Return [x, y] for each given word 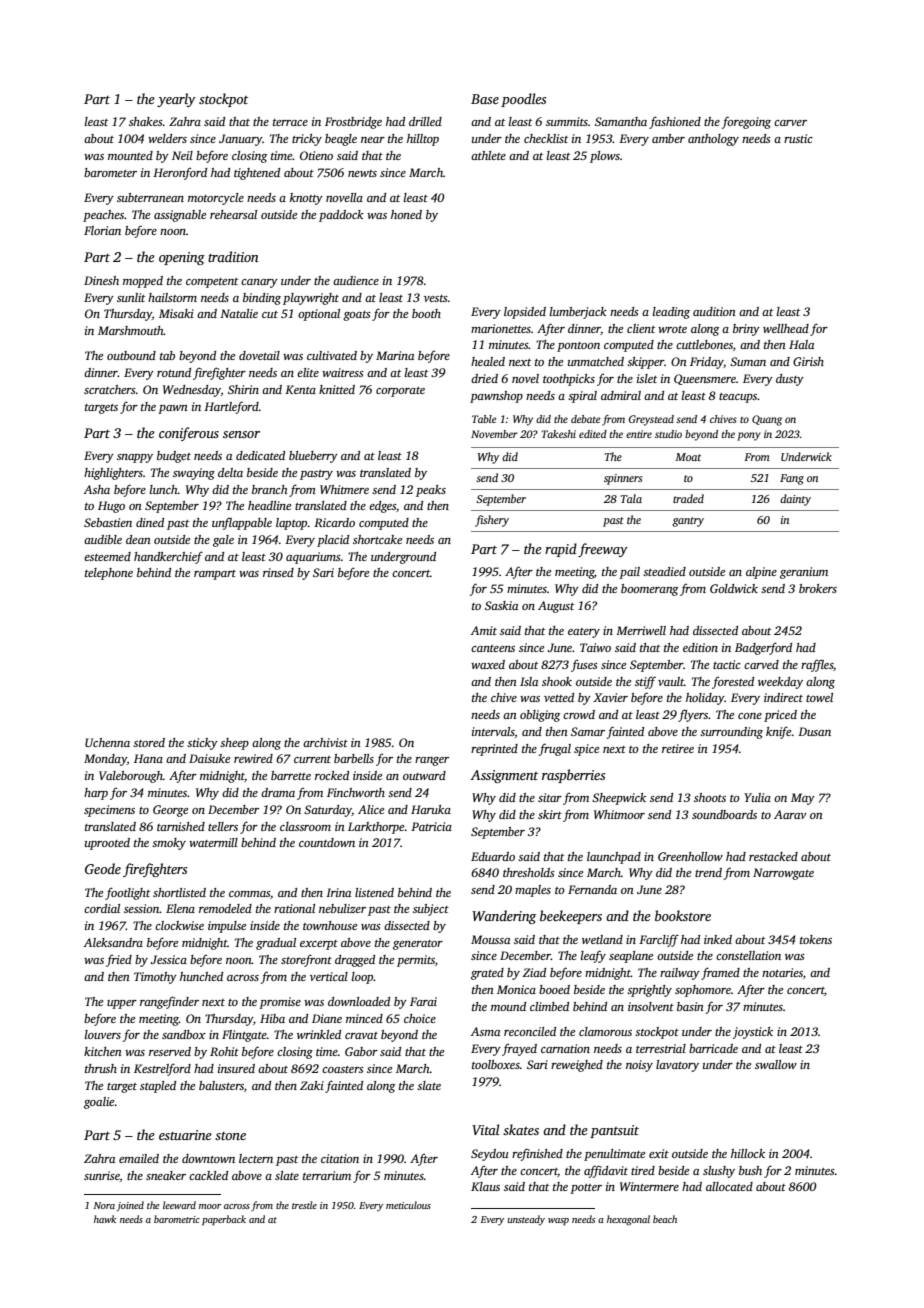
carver [790, 123]
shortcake [377, 539]
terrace [290, 122]
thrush [101, 1068]
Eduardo [493, 856]
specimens [109, 811]
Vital [485, 1129]
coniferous [189, 434]
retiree [678, 748]
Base [485, 99]
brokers [818, 588]
